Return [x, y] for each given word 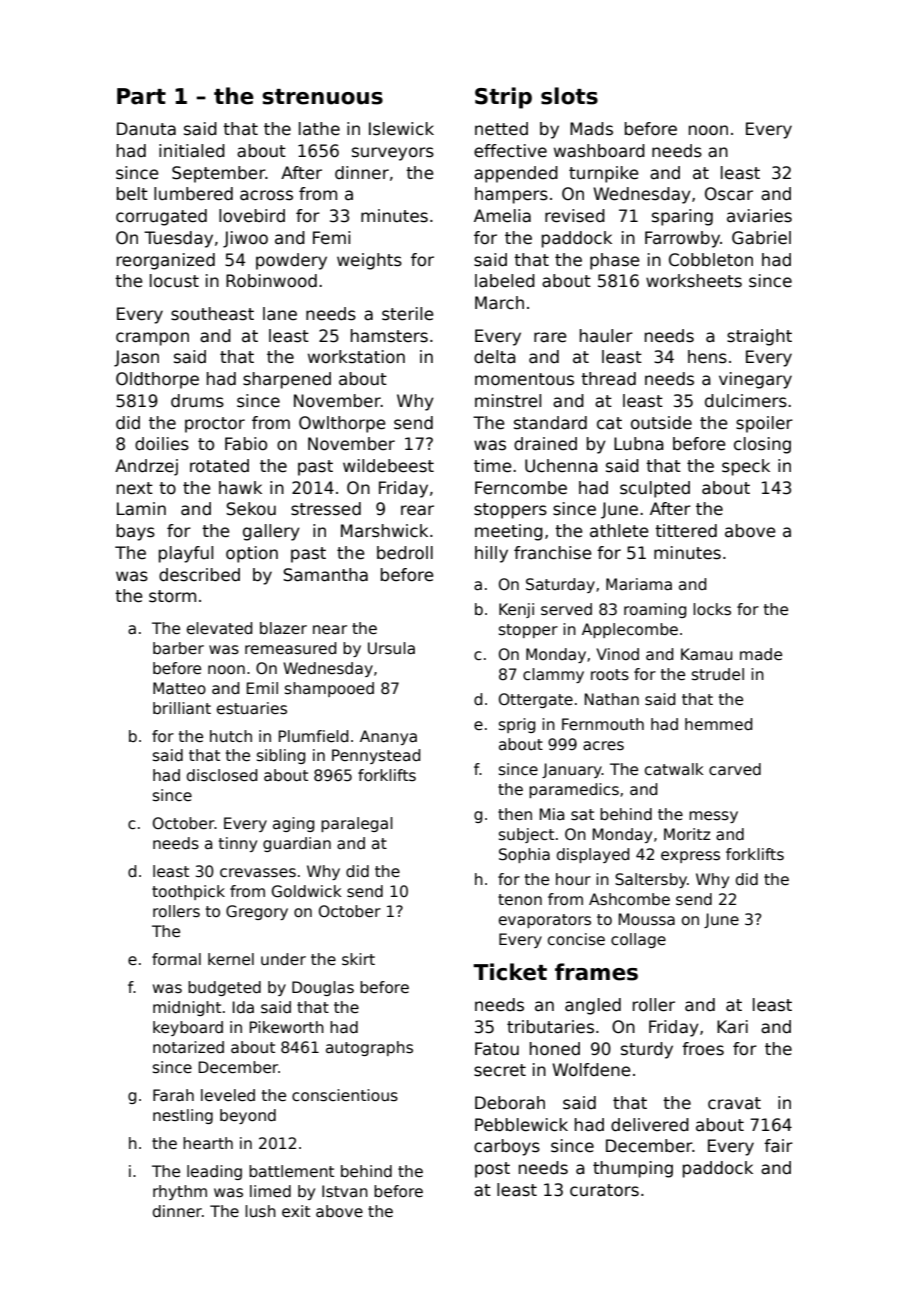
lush [260, 1211]
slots [569, 96]
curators [604, 1190]
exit [296, 1211]
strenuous [322, 97]
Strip [503, 98]
